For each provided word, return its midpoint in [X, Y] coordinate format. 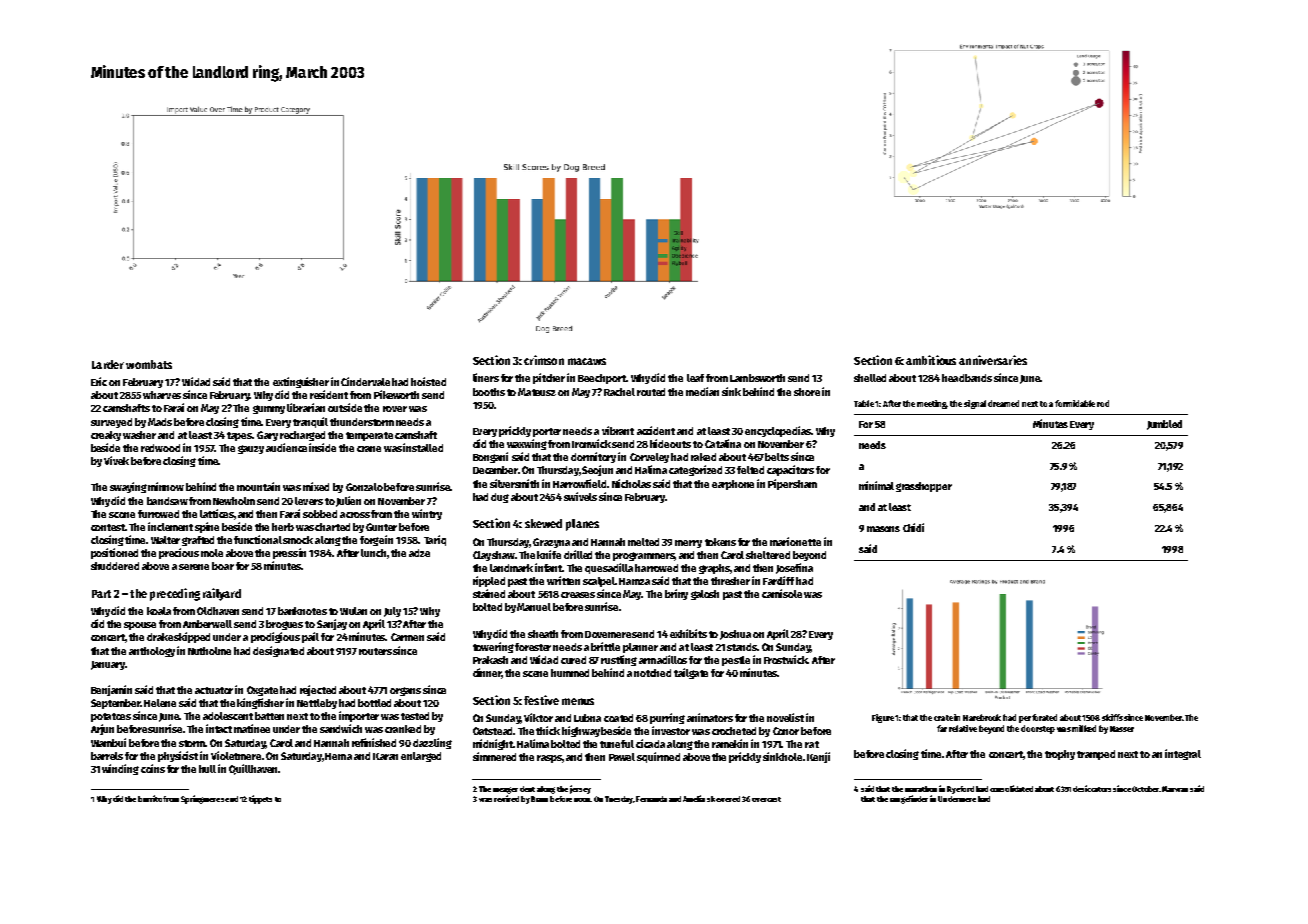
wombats [149, 364]
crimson [544, 360]
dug [500, 498]
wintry [427, 514]
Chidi [913, 527]
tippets [260, 799]
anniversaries [993, 360]
